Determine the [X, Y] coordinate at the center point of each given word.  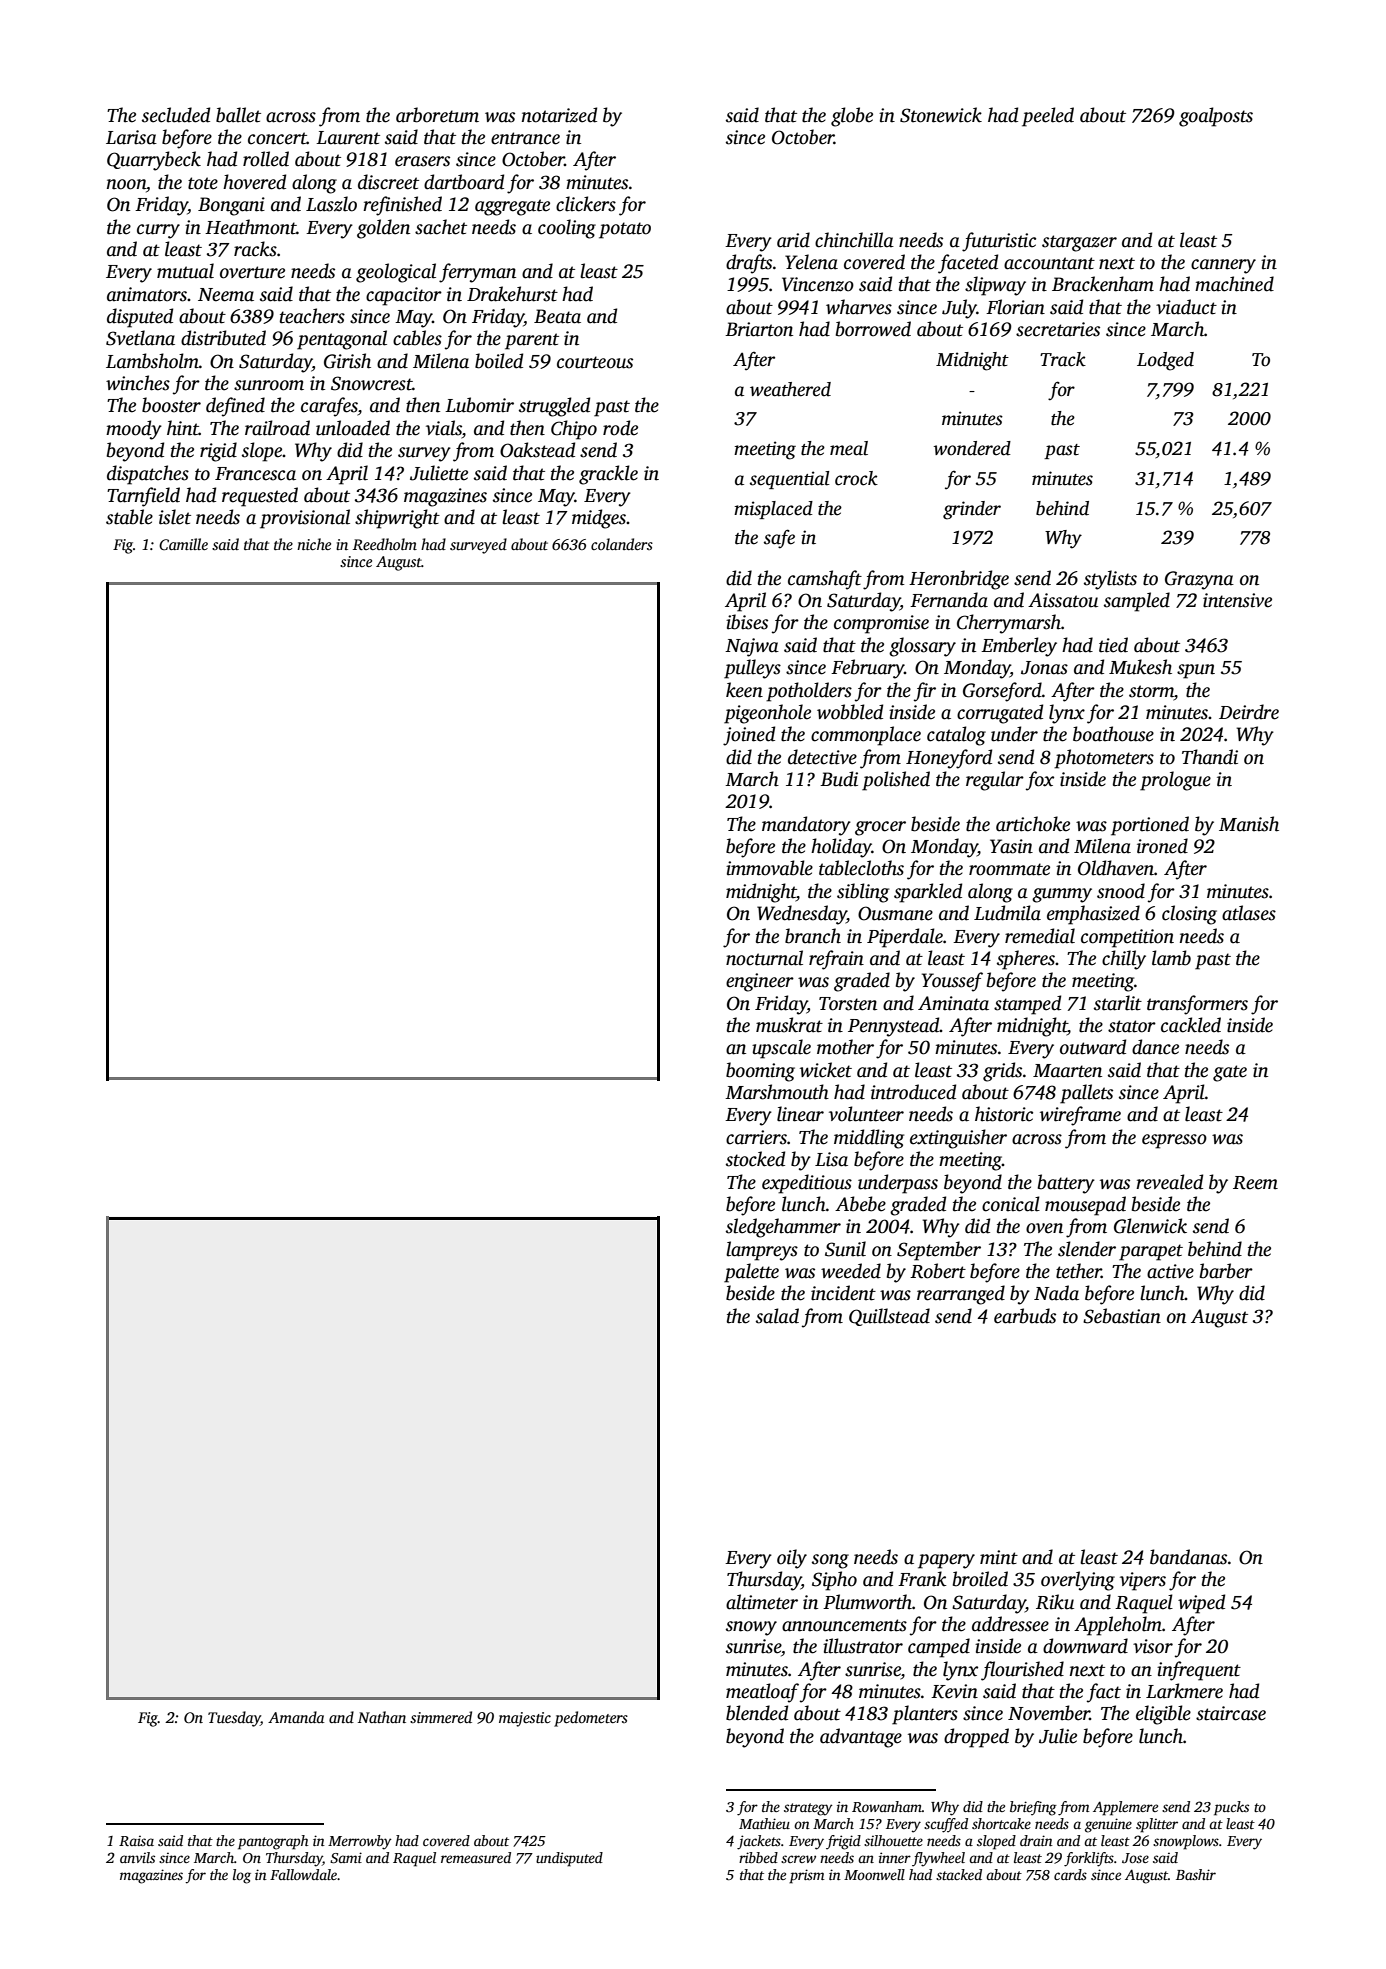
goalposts [1216, 117]
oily [792, 1559]
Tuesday [234, 1719]
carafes [329, 407]
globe [852, 117]
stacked [959, 1874]
